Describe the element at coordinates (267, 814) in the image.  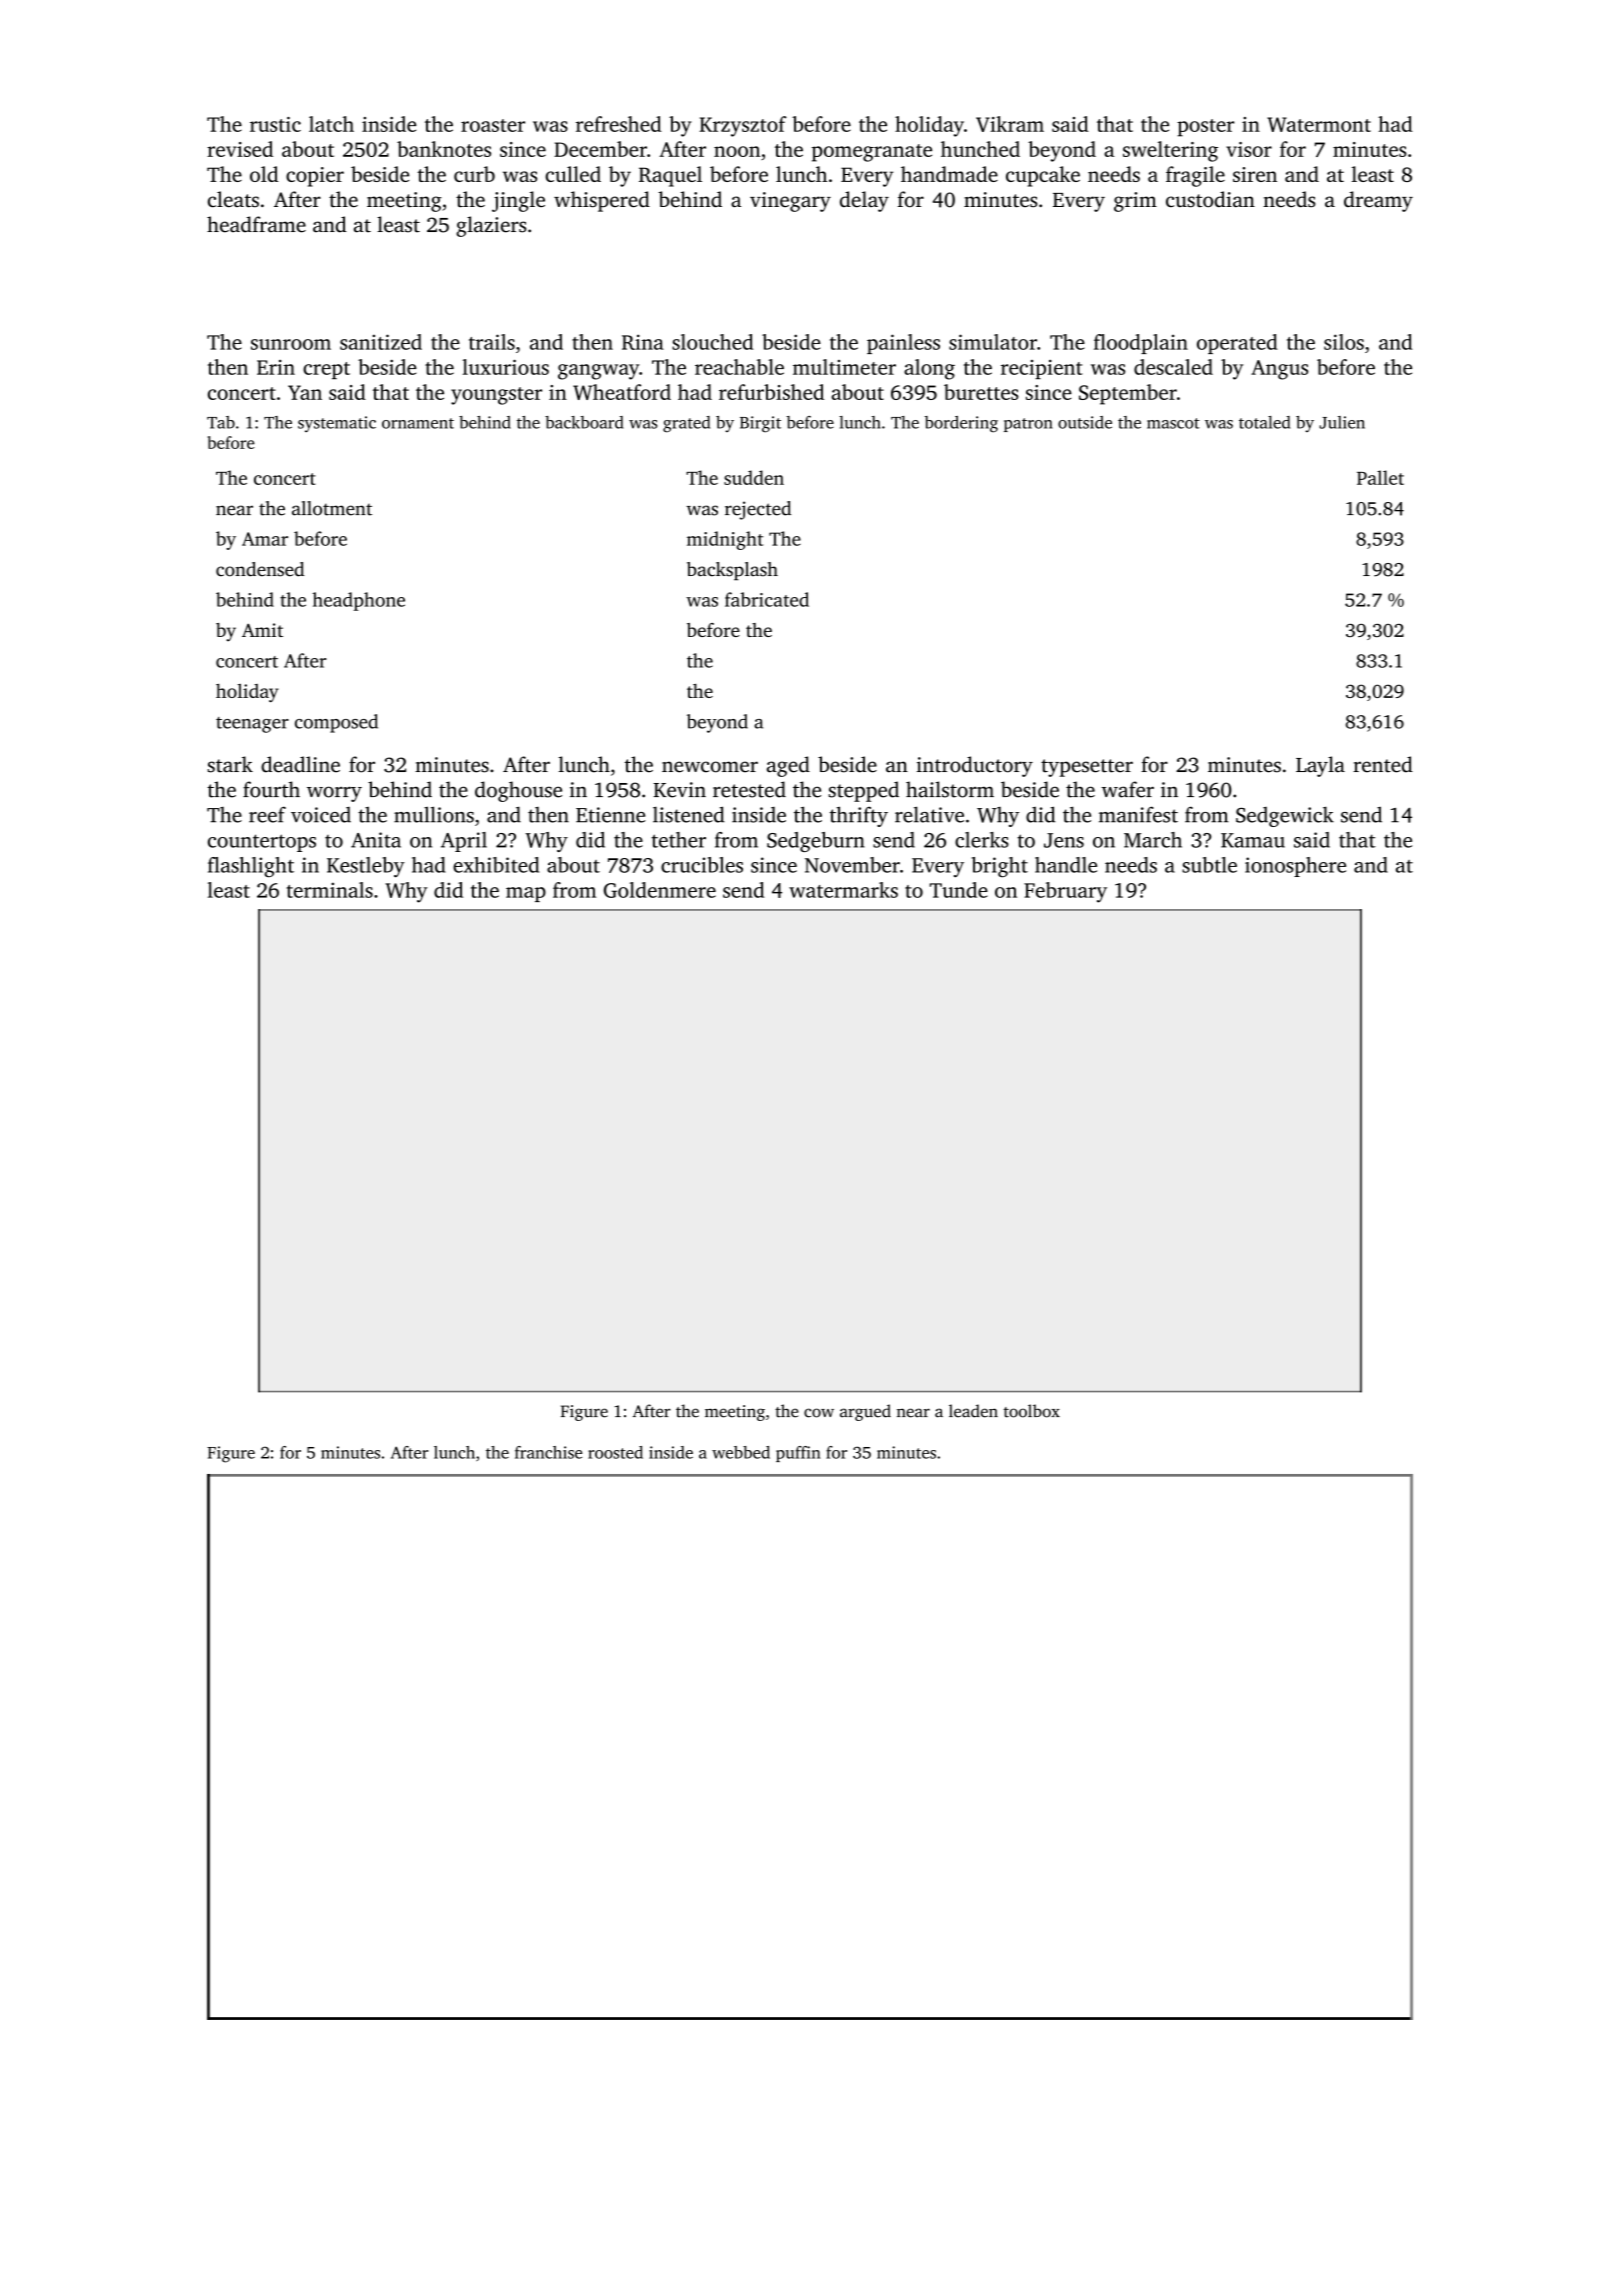
I see `reef` at that location.
